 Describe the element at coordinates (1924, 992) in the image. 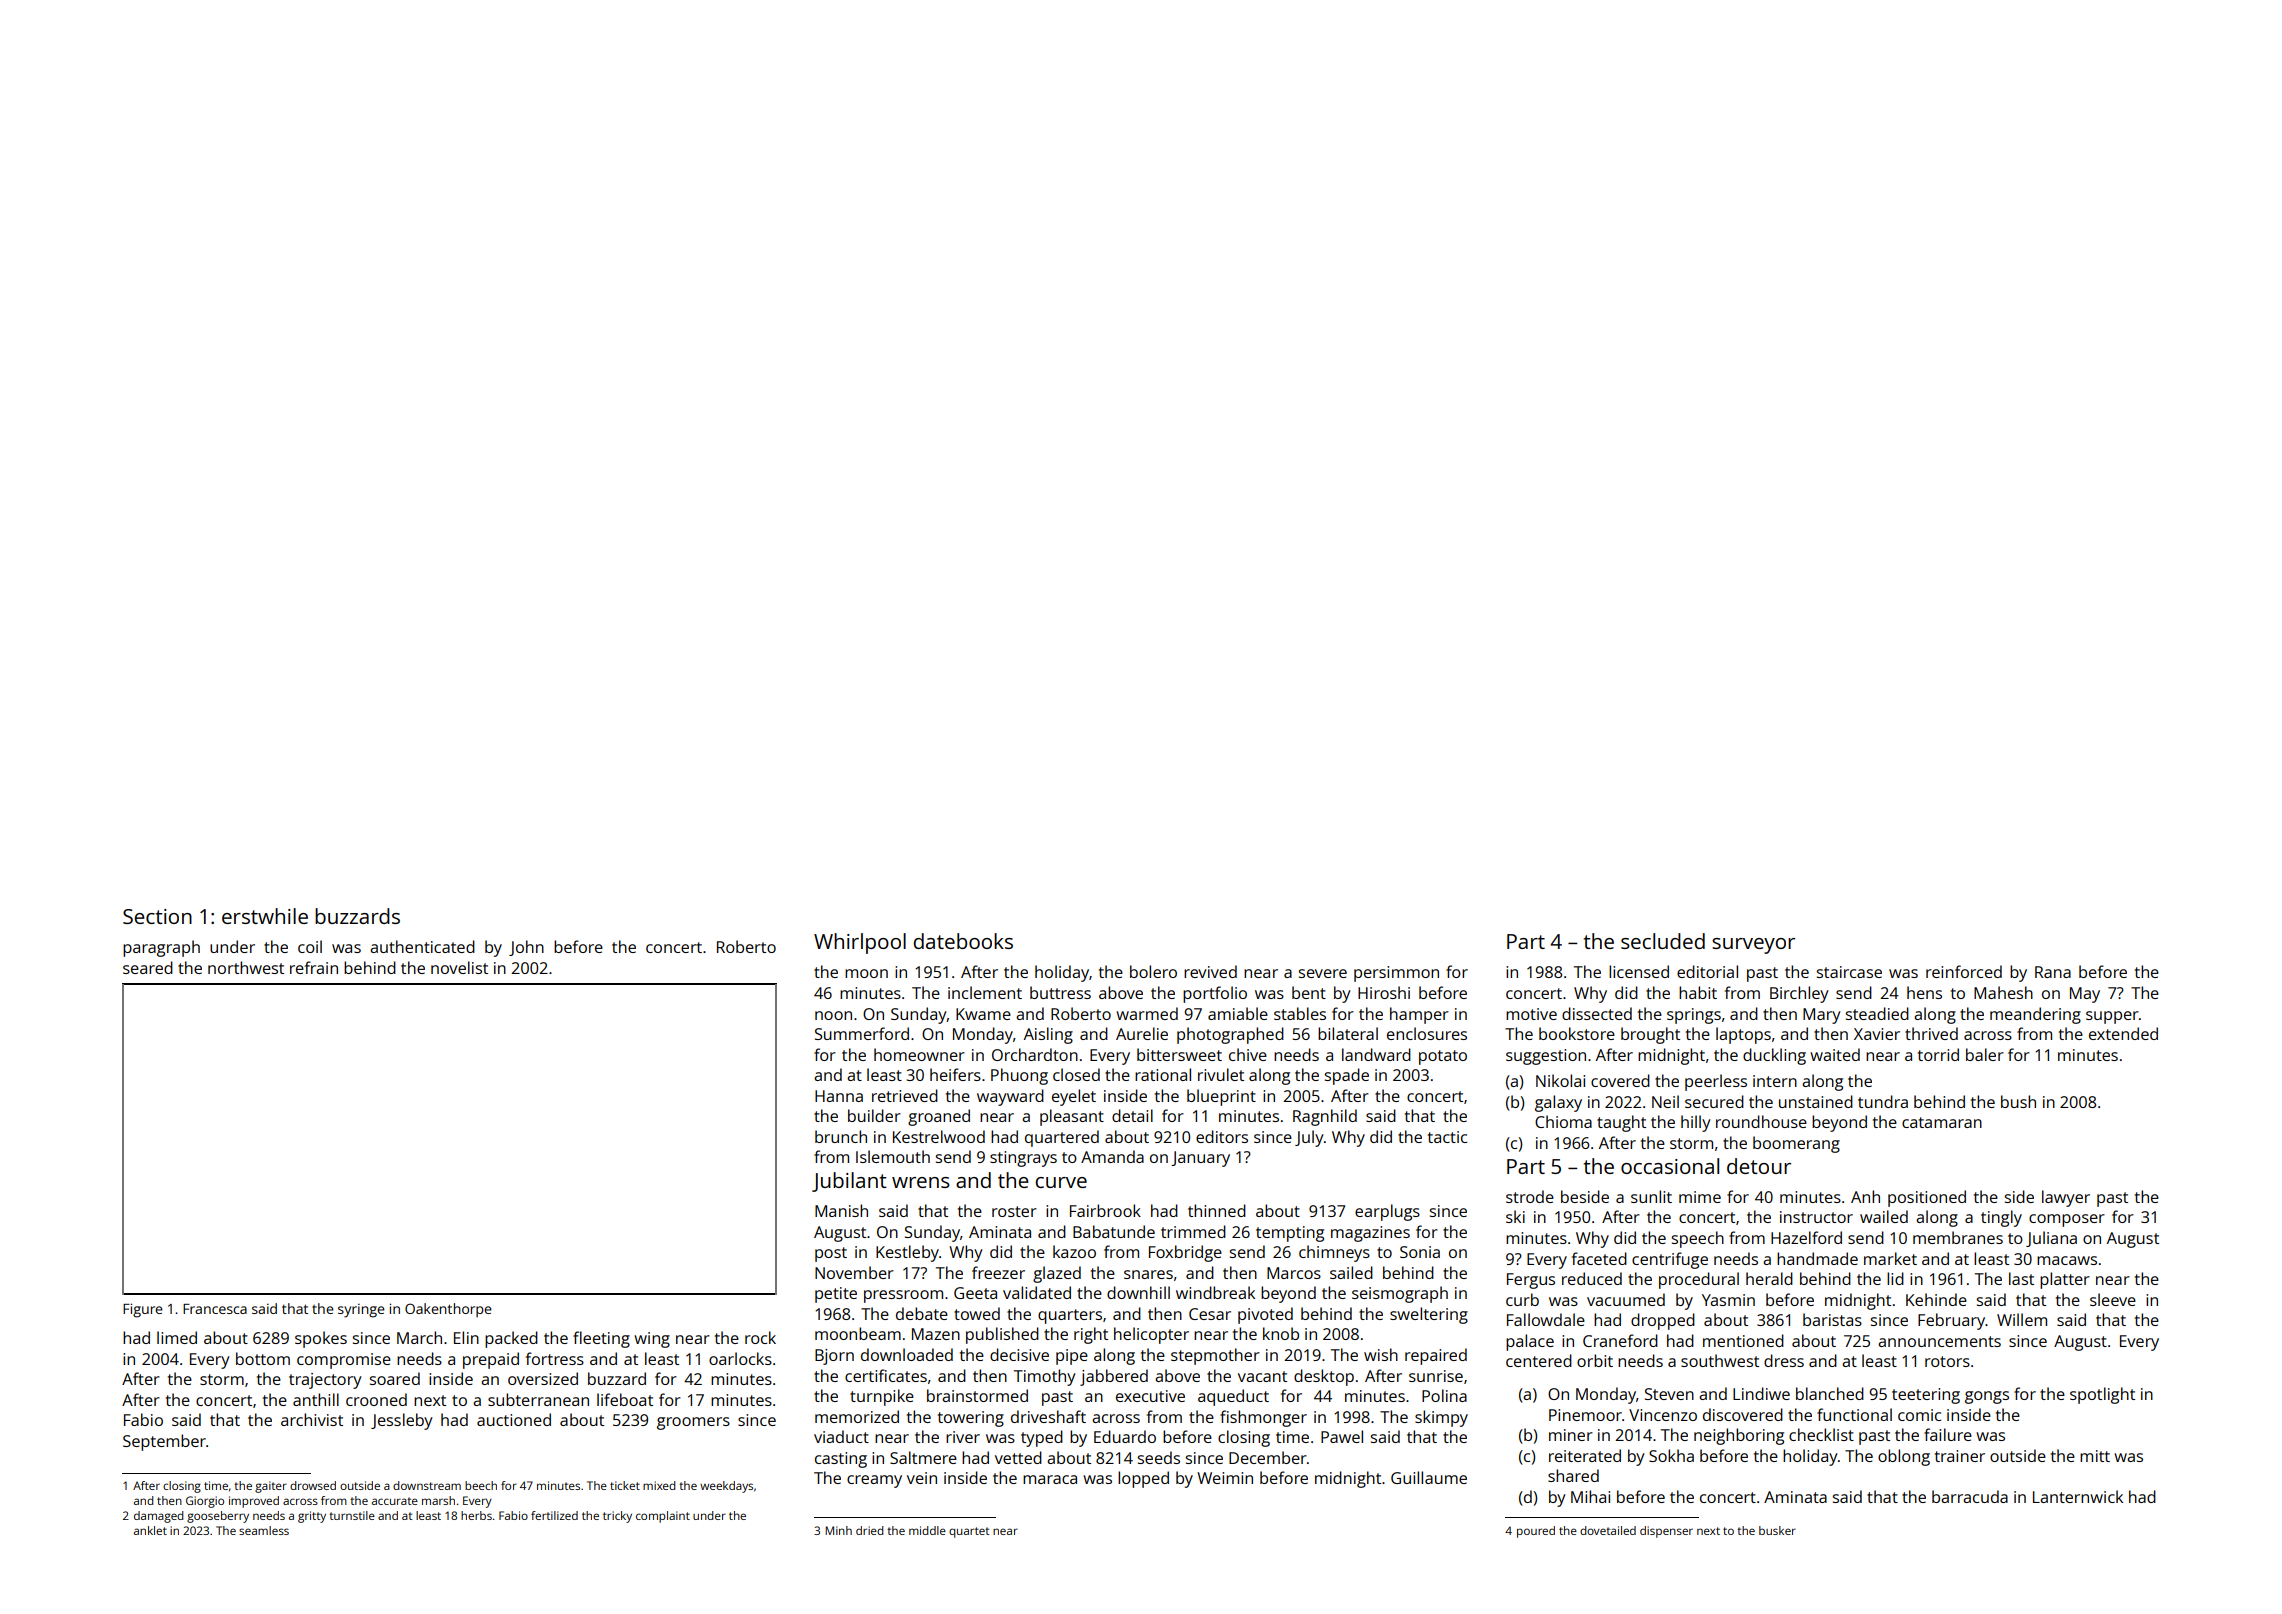

I see `hens` at that location.
